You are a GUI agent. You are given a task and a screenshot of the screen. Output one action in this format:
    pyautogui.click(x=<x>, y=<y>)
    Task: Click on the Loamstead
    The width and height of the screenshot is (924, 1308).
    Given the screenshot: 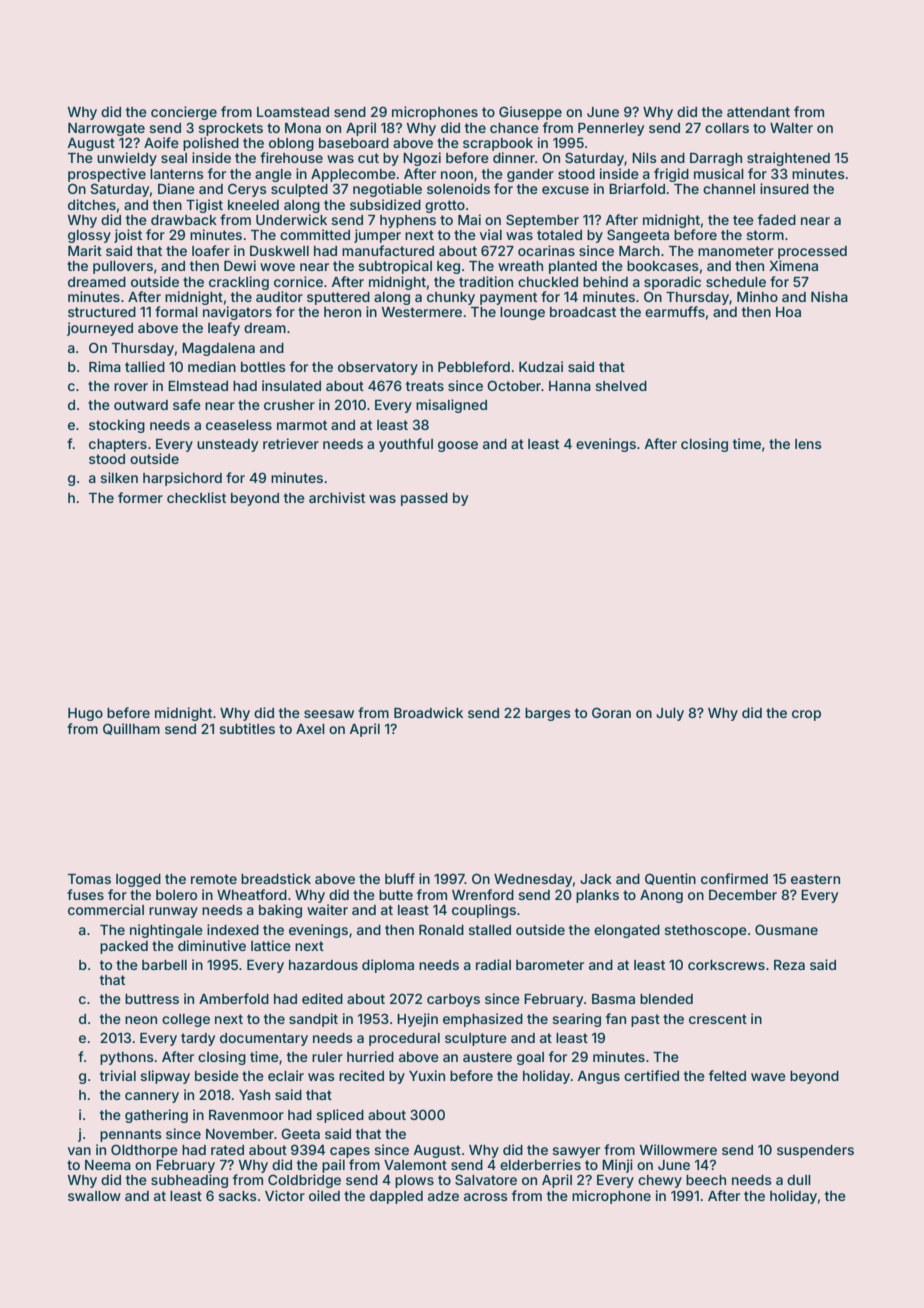 What is the action you would take?
    pyautogui.click(x=293, y=112)
